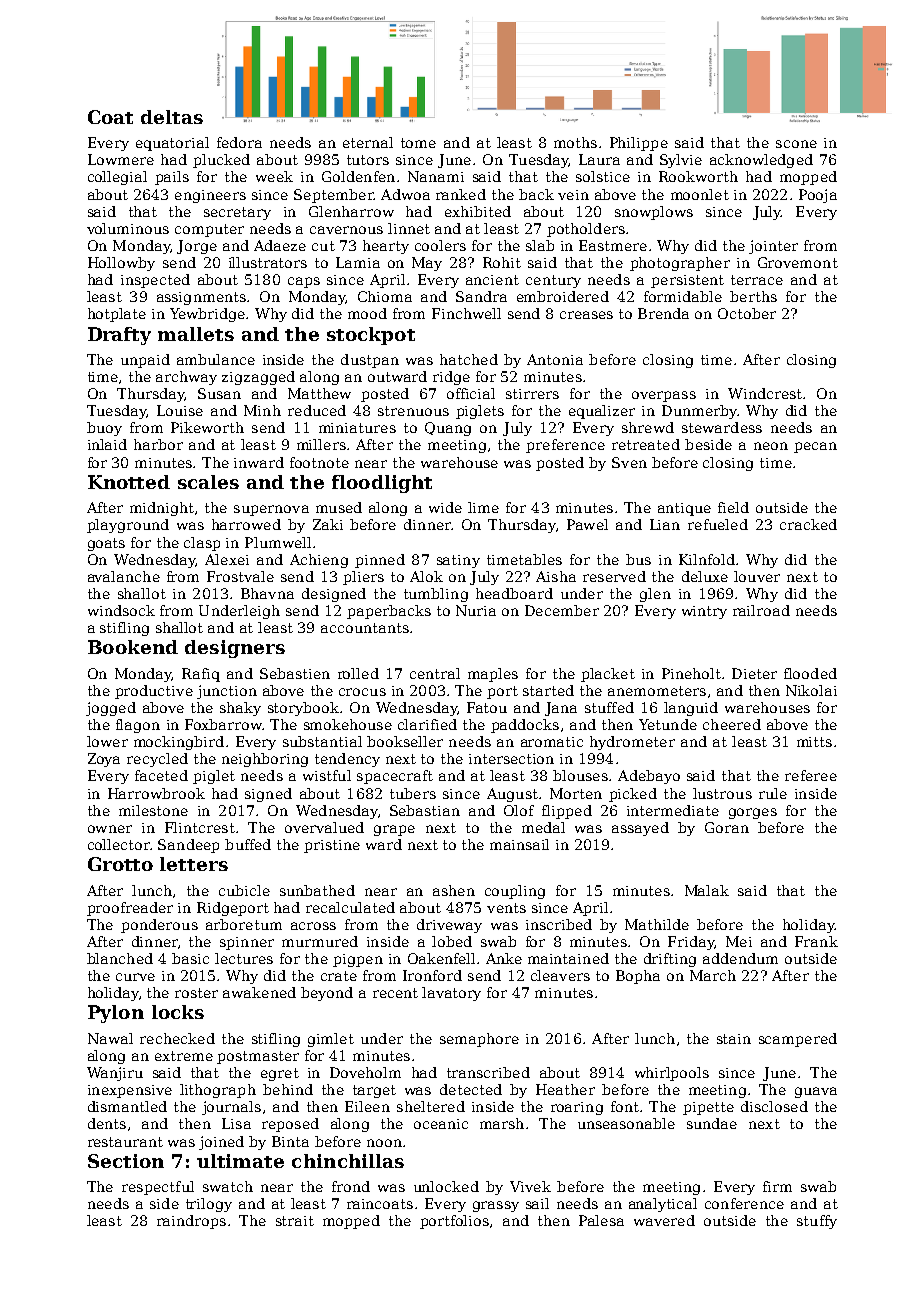 The height and width of the screenshot is (1308, 924). I want to click on ashen, so click(454, 890).
